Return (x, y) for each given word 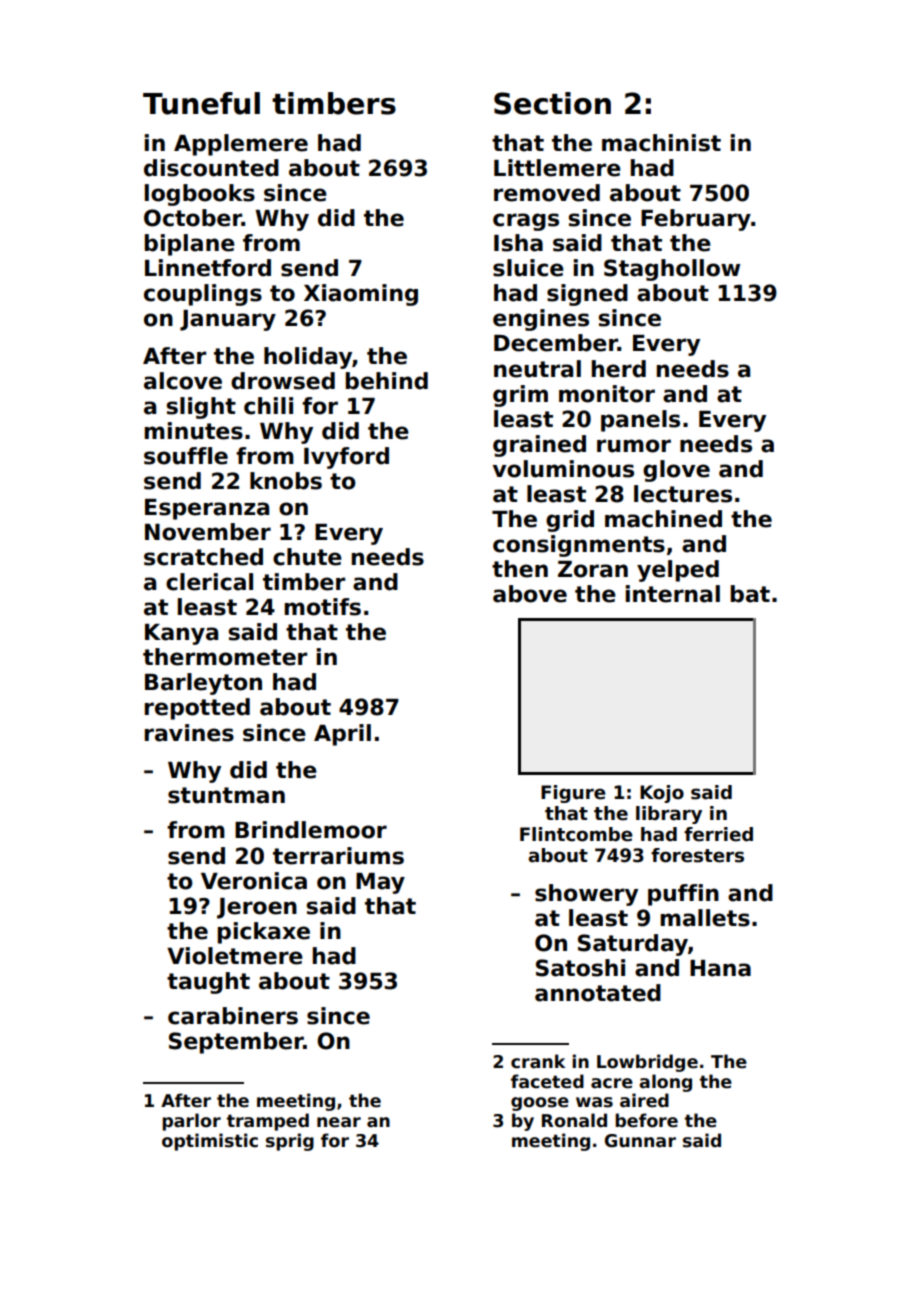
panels (640, 421)
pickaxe (264, 933)
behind (387, 381)
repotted (197, 709)
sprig (290, 1142)
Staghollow (672, 270)
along (665, 1083)
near (339, 1122)
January (228, 320)
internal (673, 594)
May (380, 883)
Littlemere (557, 168)
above (530, 594)
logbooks (200, 195)
